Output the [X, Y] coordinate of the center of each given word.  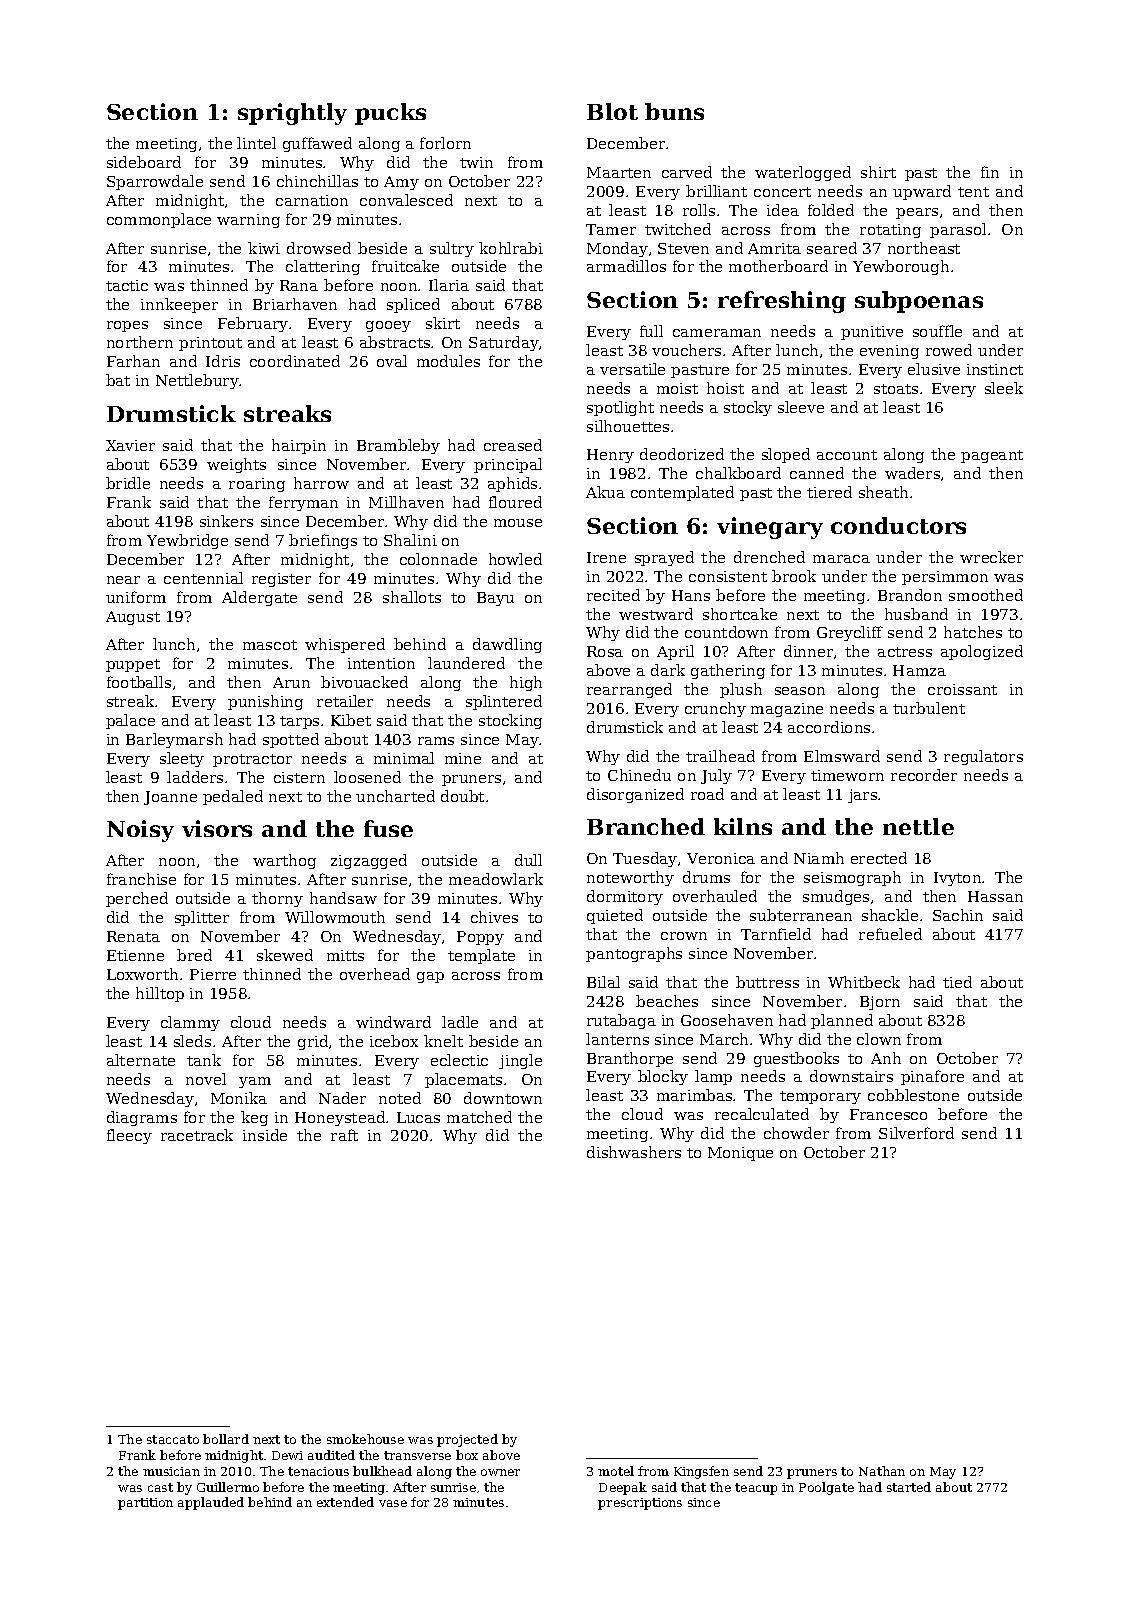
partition [145, 1504]
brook [794, 576]
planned [842, 1021]
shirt [878, 172]
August [133, 618]
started [909, 1487]
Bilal [603, 982]
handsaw [343, 898]
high [526, 683]
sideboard [144, 162]
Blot [612, 111]
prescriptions [640, 1504]
